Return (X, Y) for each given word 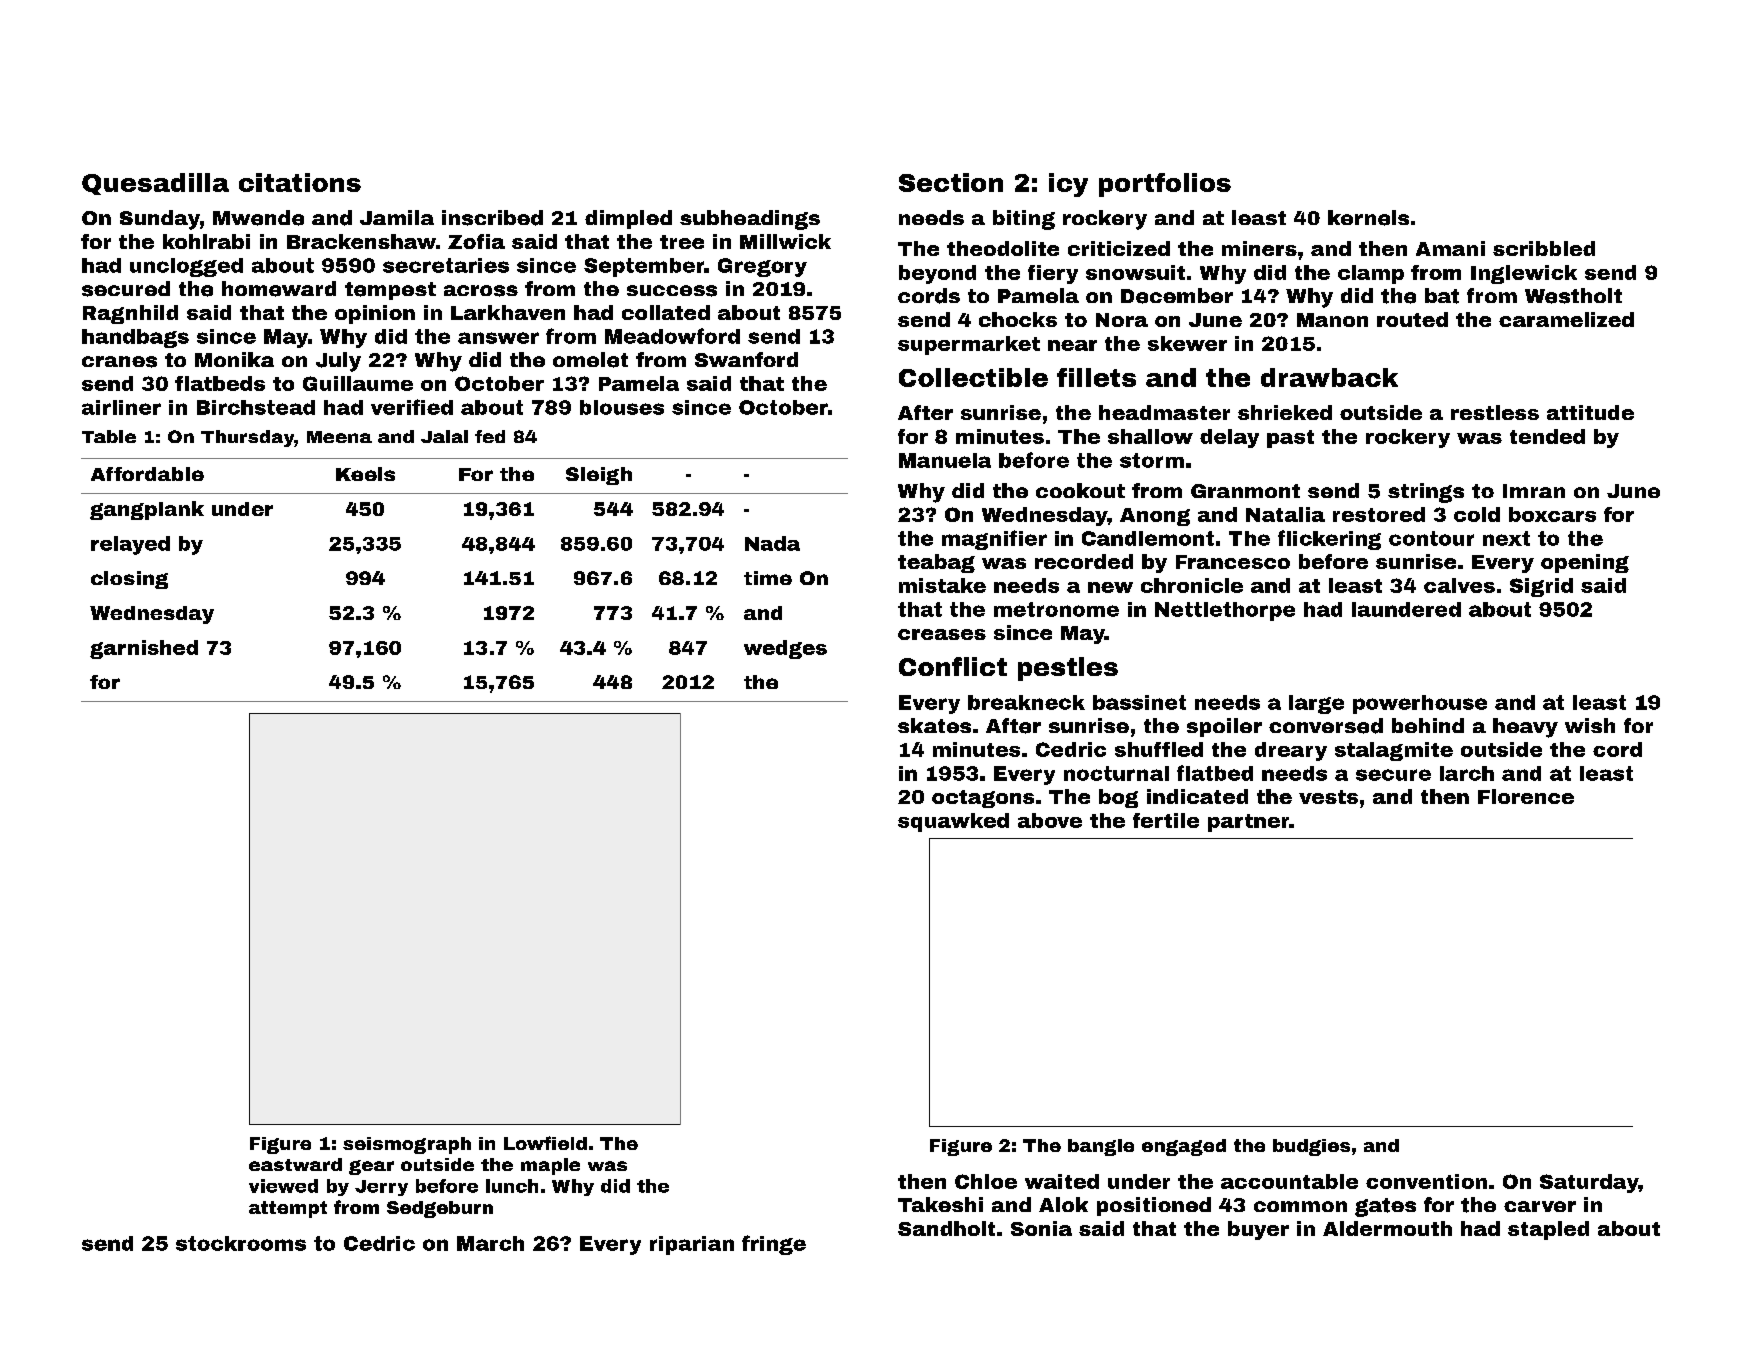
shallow (1150, 436)
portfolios (1165, 185)
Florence (1526, 796)
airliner (121, 407)
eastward (295, 1164)
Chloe (986, 1181)
